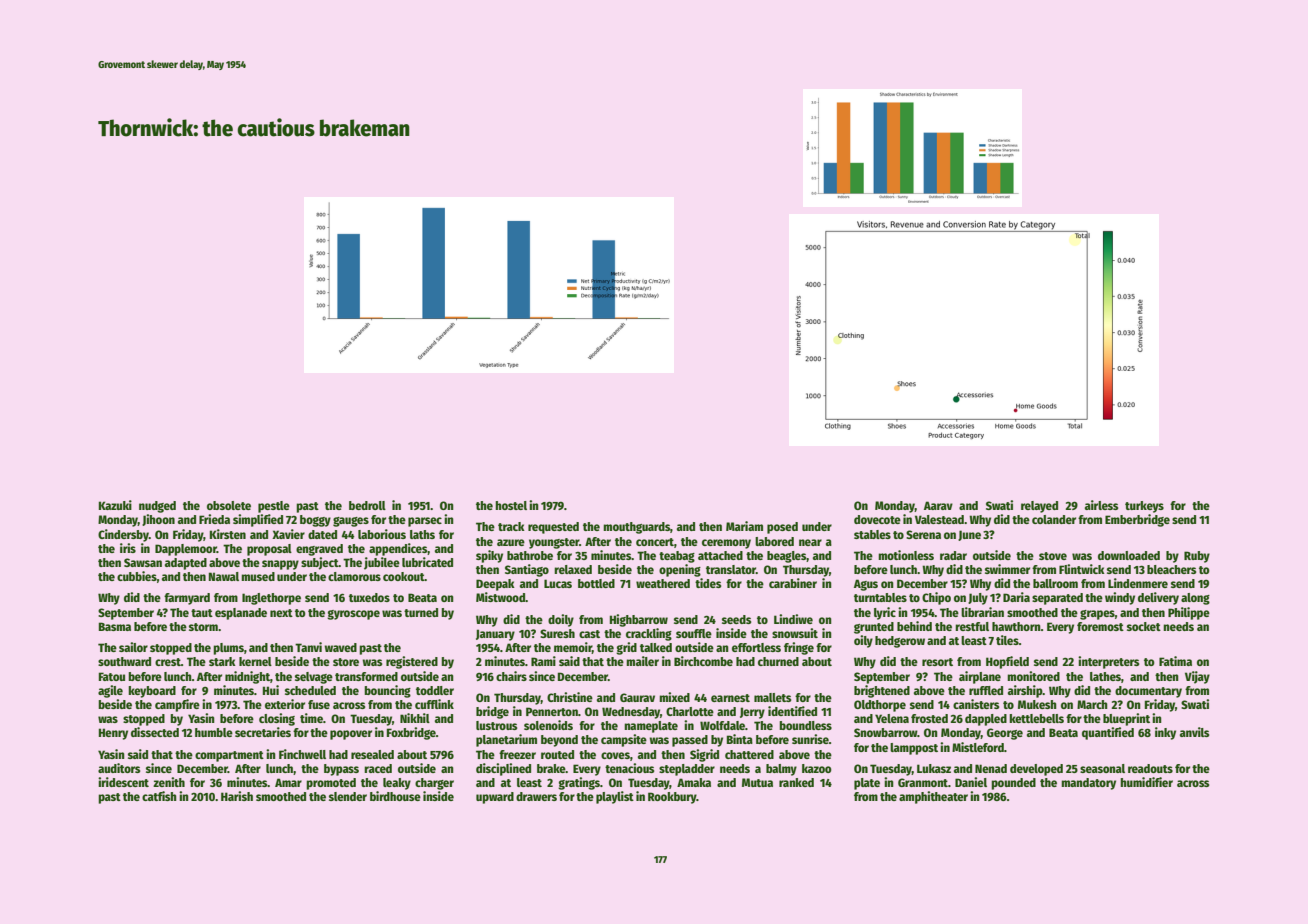 The image size is (1308, 924). Describe the element at coordinates (159, 796) in the screenshot. I see `catfish` at that location.
